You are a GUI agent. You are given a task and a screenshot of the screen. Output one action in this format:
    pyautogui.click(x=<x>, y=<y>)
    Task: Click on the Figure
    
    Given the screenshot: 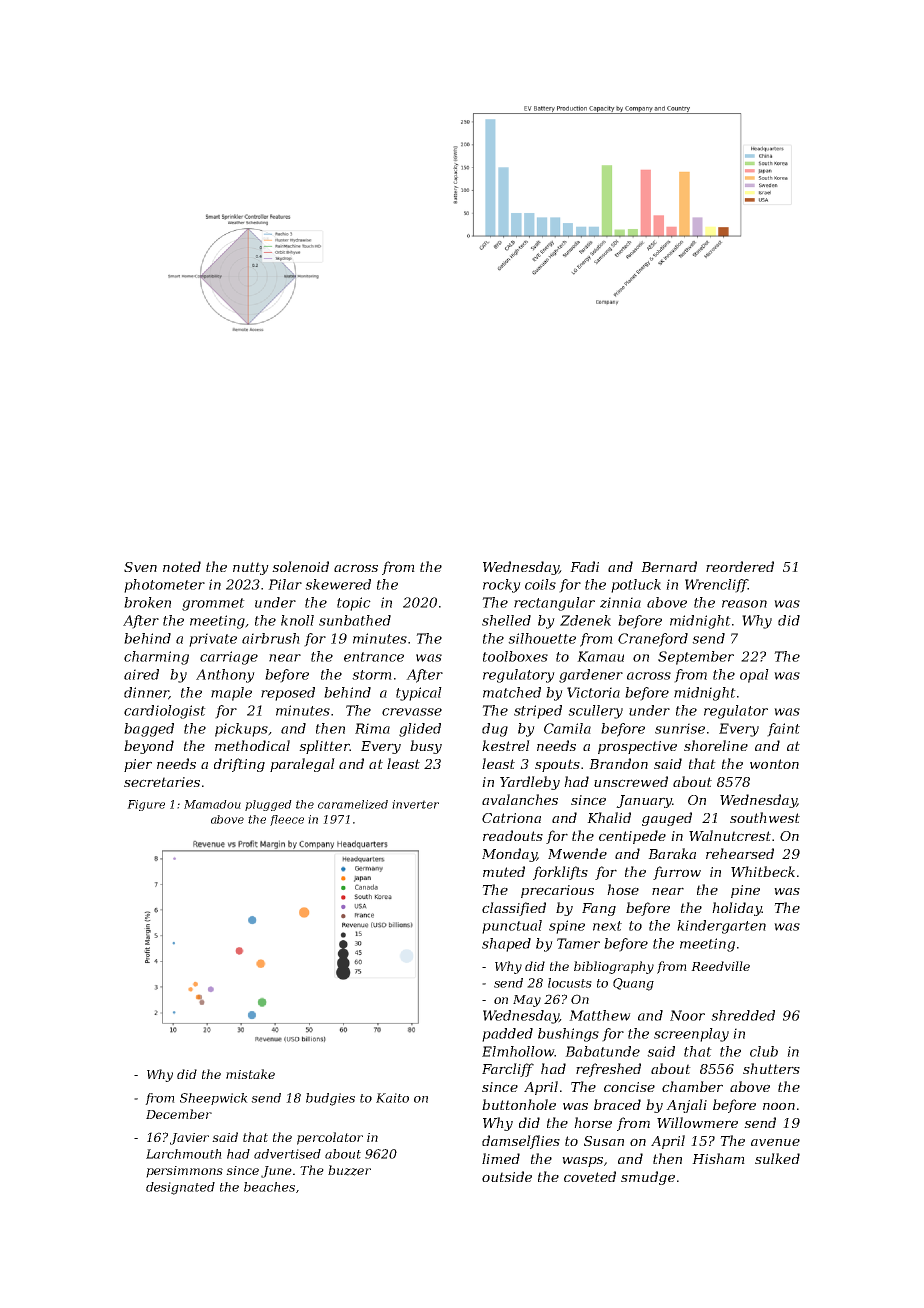 What is the action you would take?
    pyautogui.click(x=146, y=805)
